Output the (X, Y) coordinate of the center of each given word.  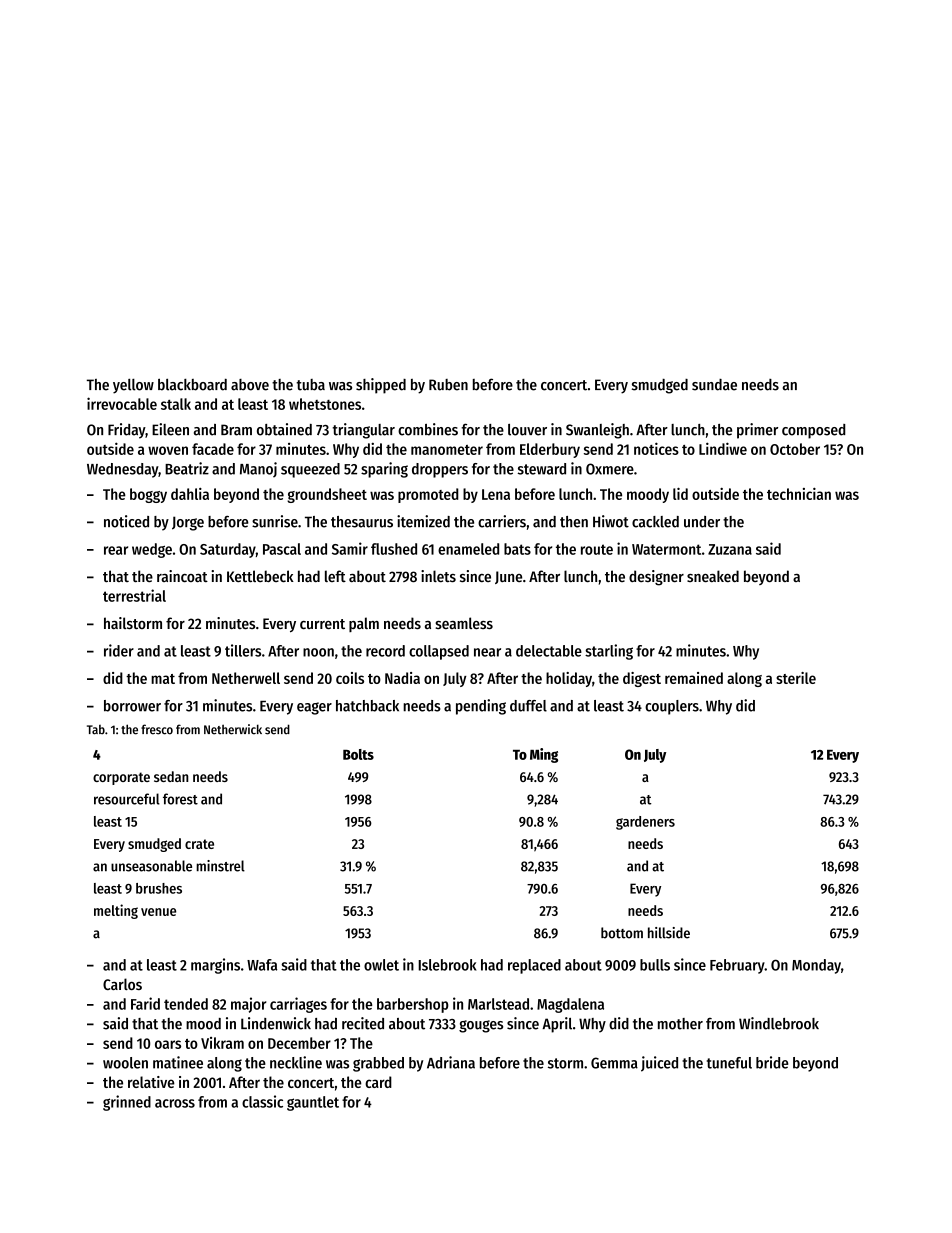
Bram (236, 430)
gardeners (645, 823)
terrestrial (134, 595)
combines (428, 429)
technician (799, 494)
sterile (796, 678)
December (299, 1043)
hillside (669, 933)
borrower (132, 706)
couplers (672, 707)
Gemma (614, 1063)
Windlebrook (779, 1023)
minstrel (220, 866)
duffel (528, 706)
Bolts (358, 754)
